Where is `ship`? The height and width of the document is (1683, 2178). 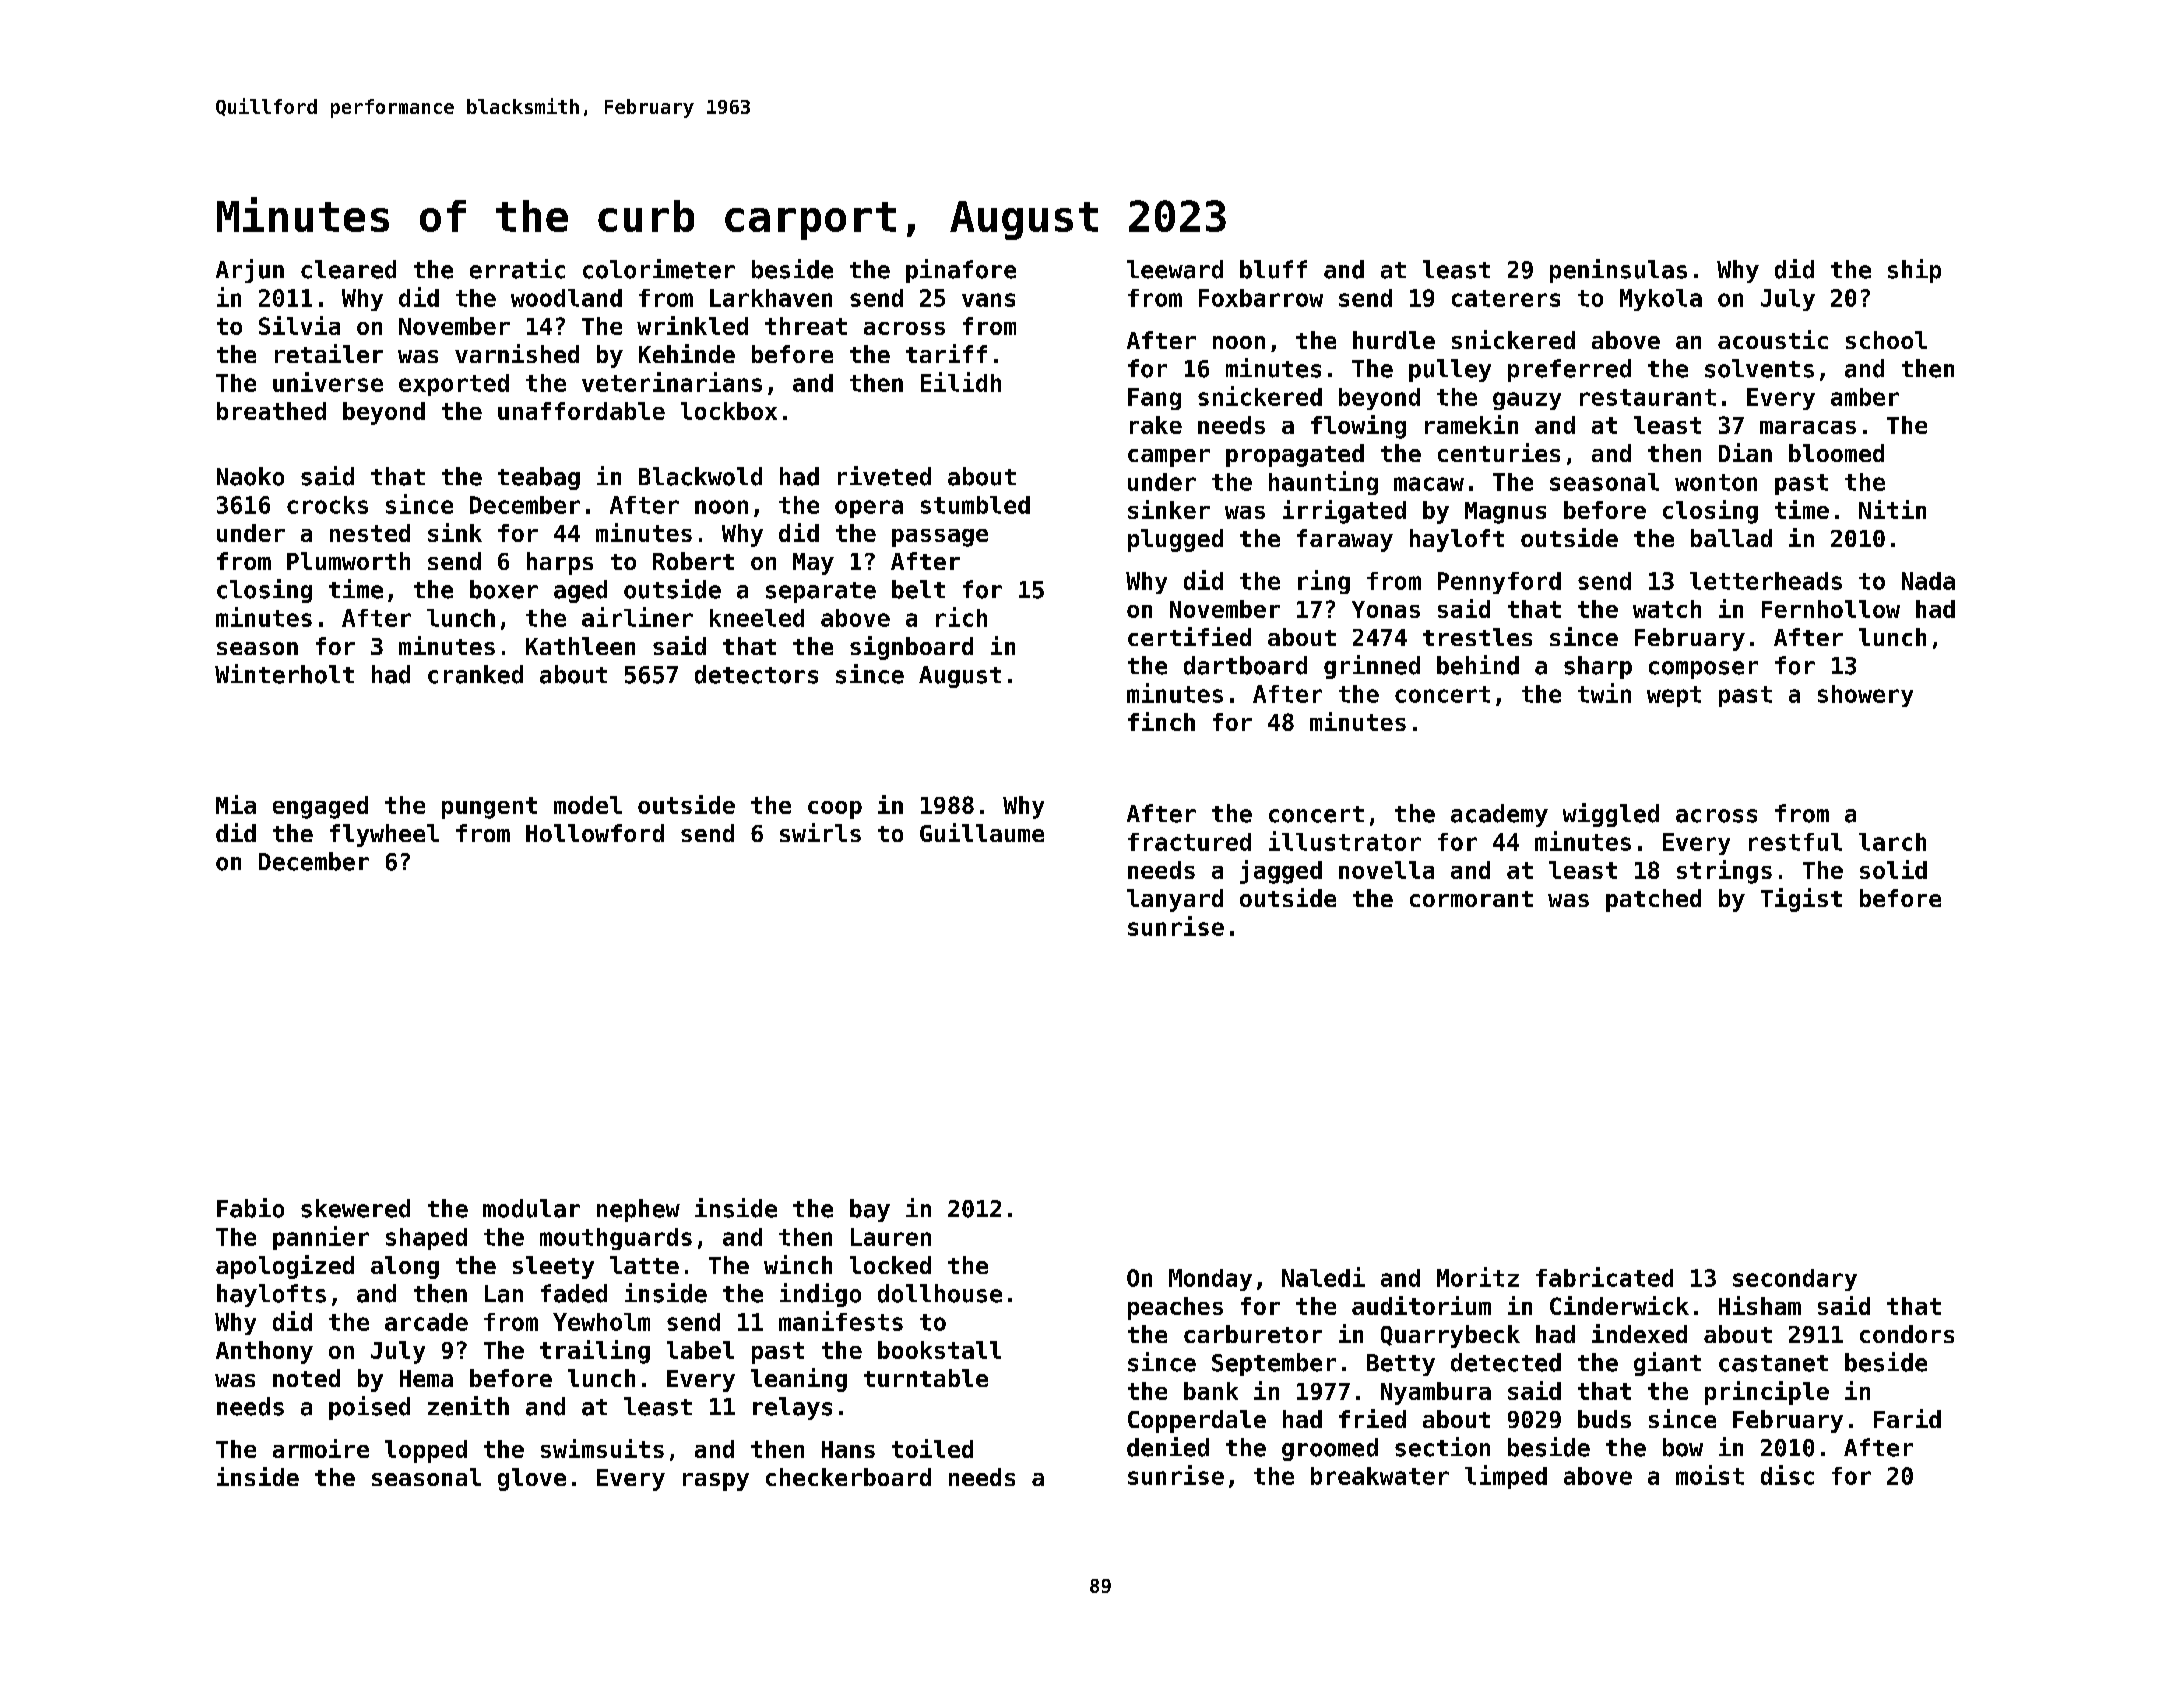
ship is located at coordinates (1914, 271).
